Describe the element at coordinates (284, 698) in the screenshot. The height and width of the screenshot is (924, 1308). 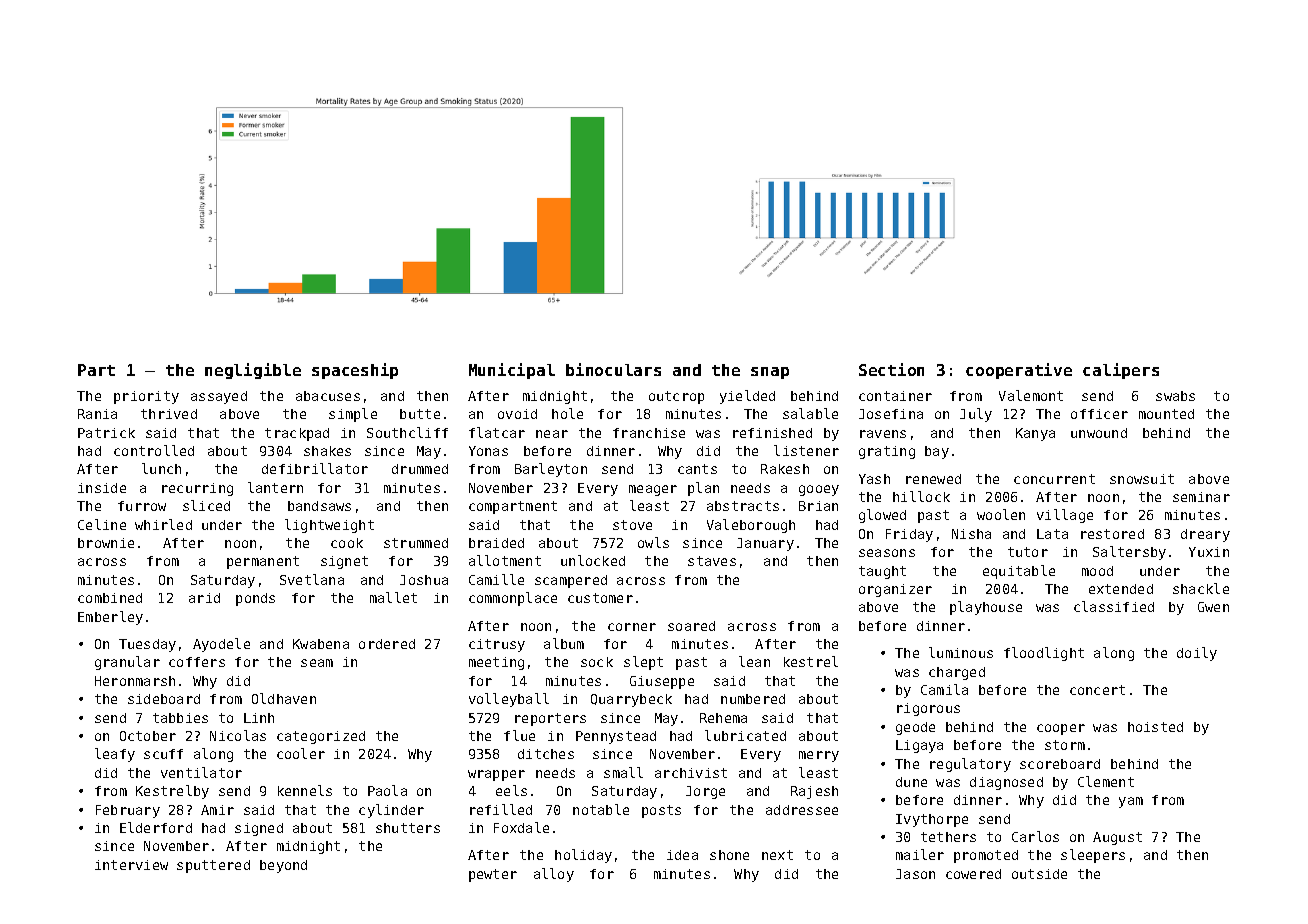
I see `Oldhaven` at that location.
